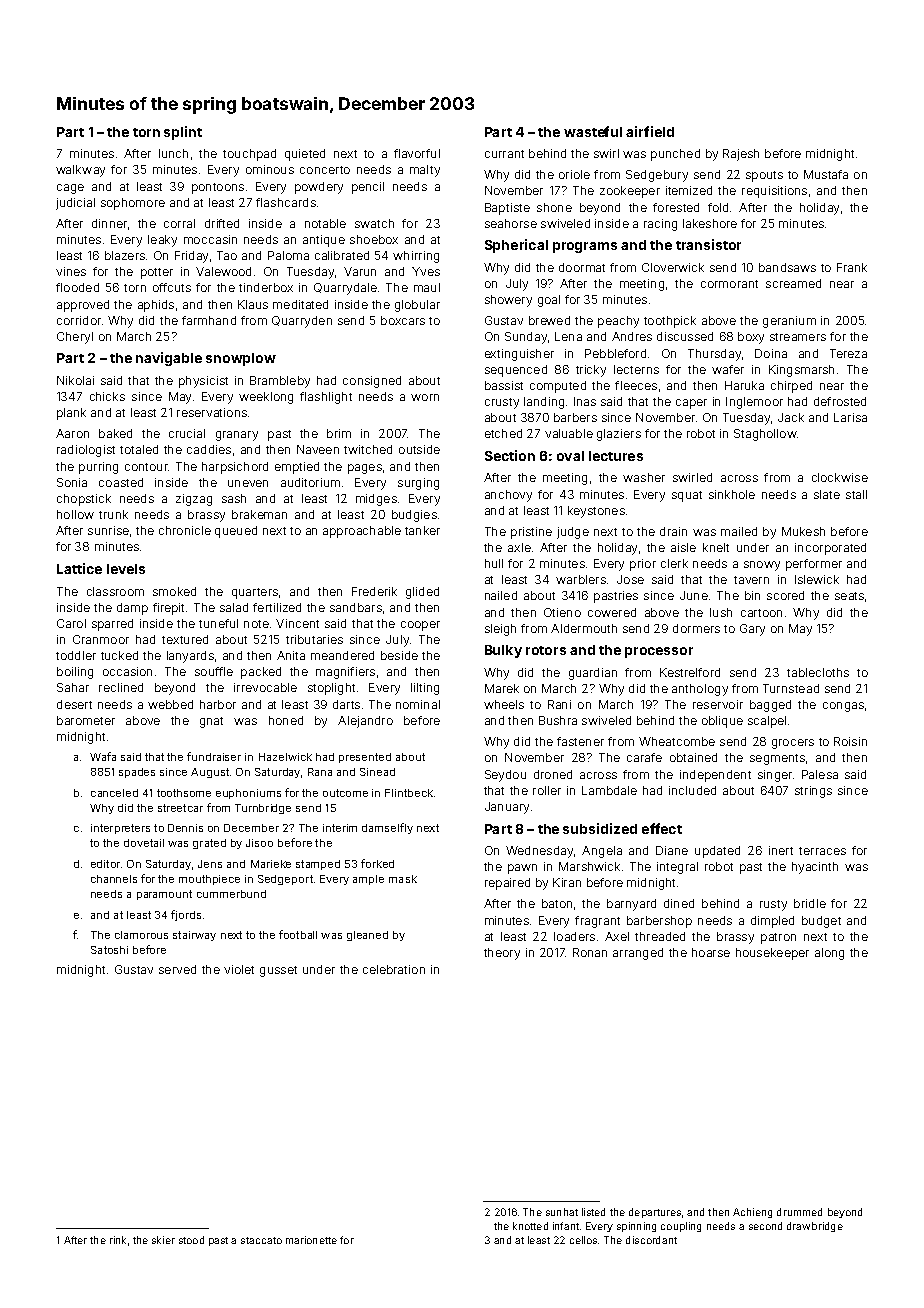 The image size is (924, 1308). I want to click on along, so click(829, 954).
